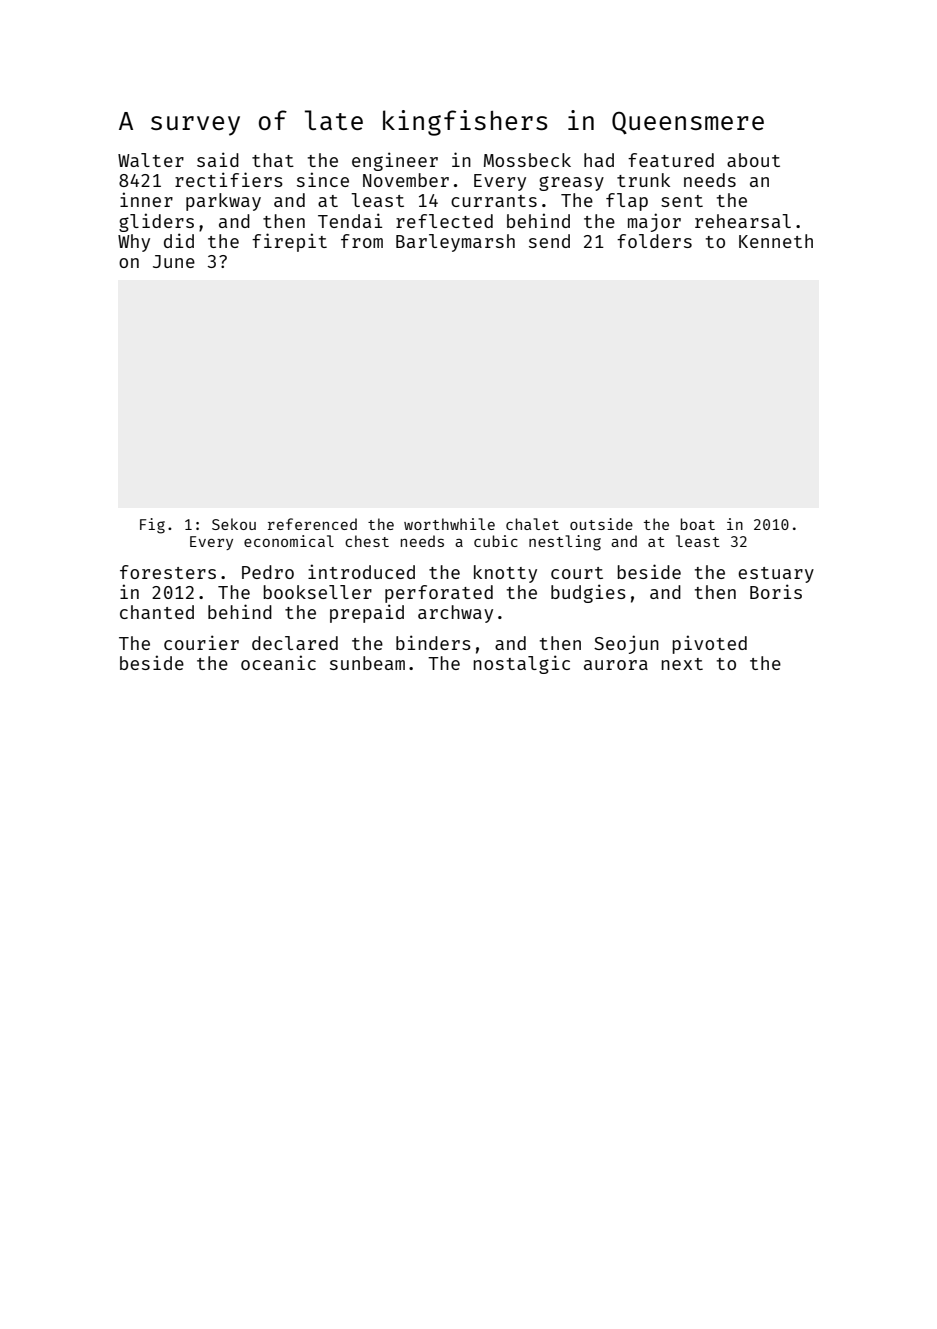 Image resolution: width=937 pixels, height=1329 pixels. I want to click on referenced, so click(312, 524).
